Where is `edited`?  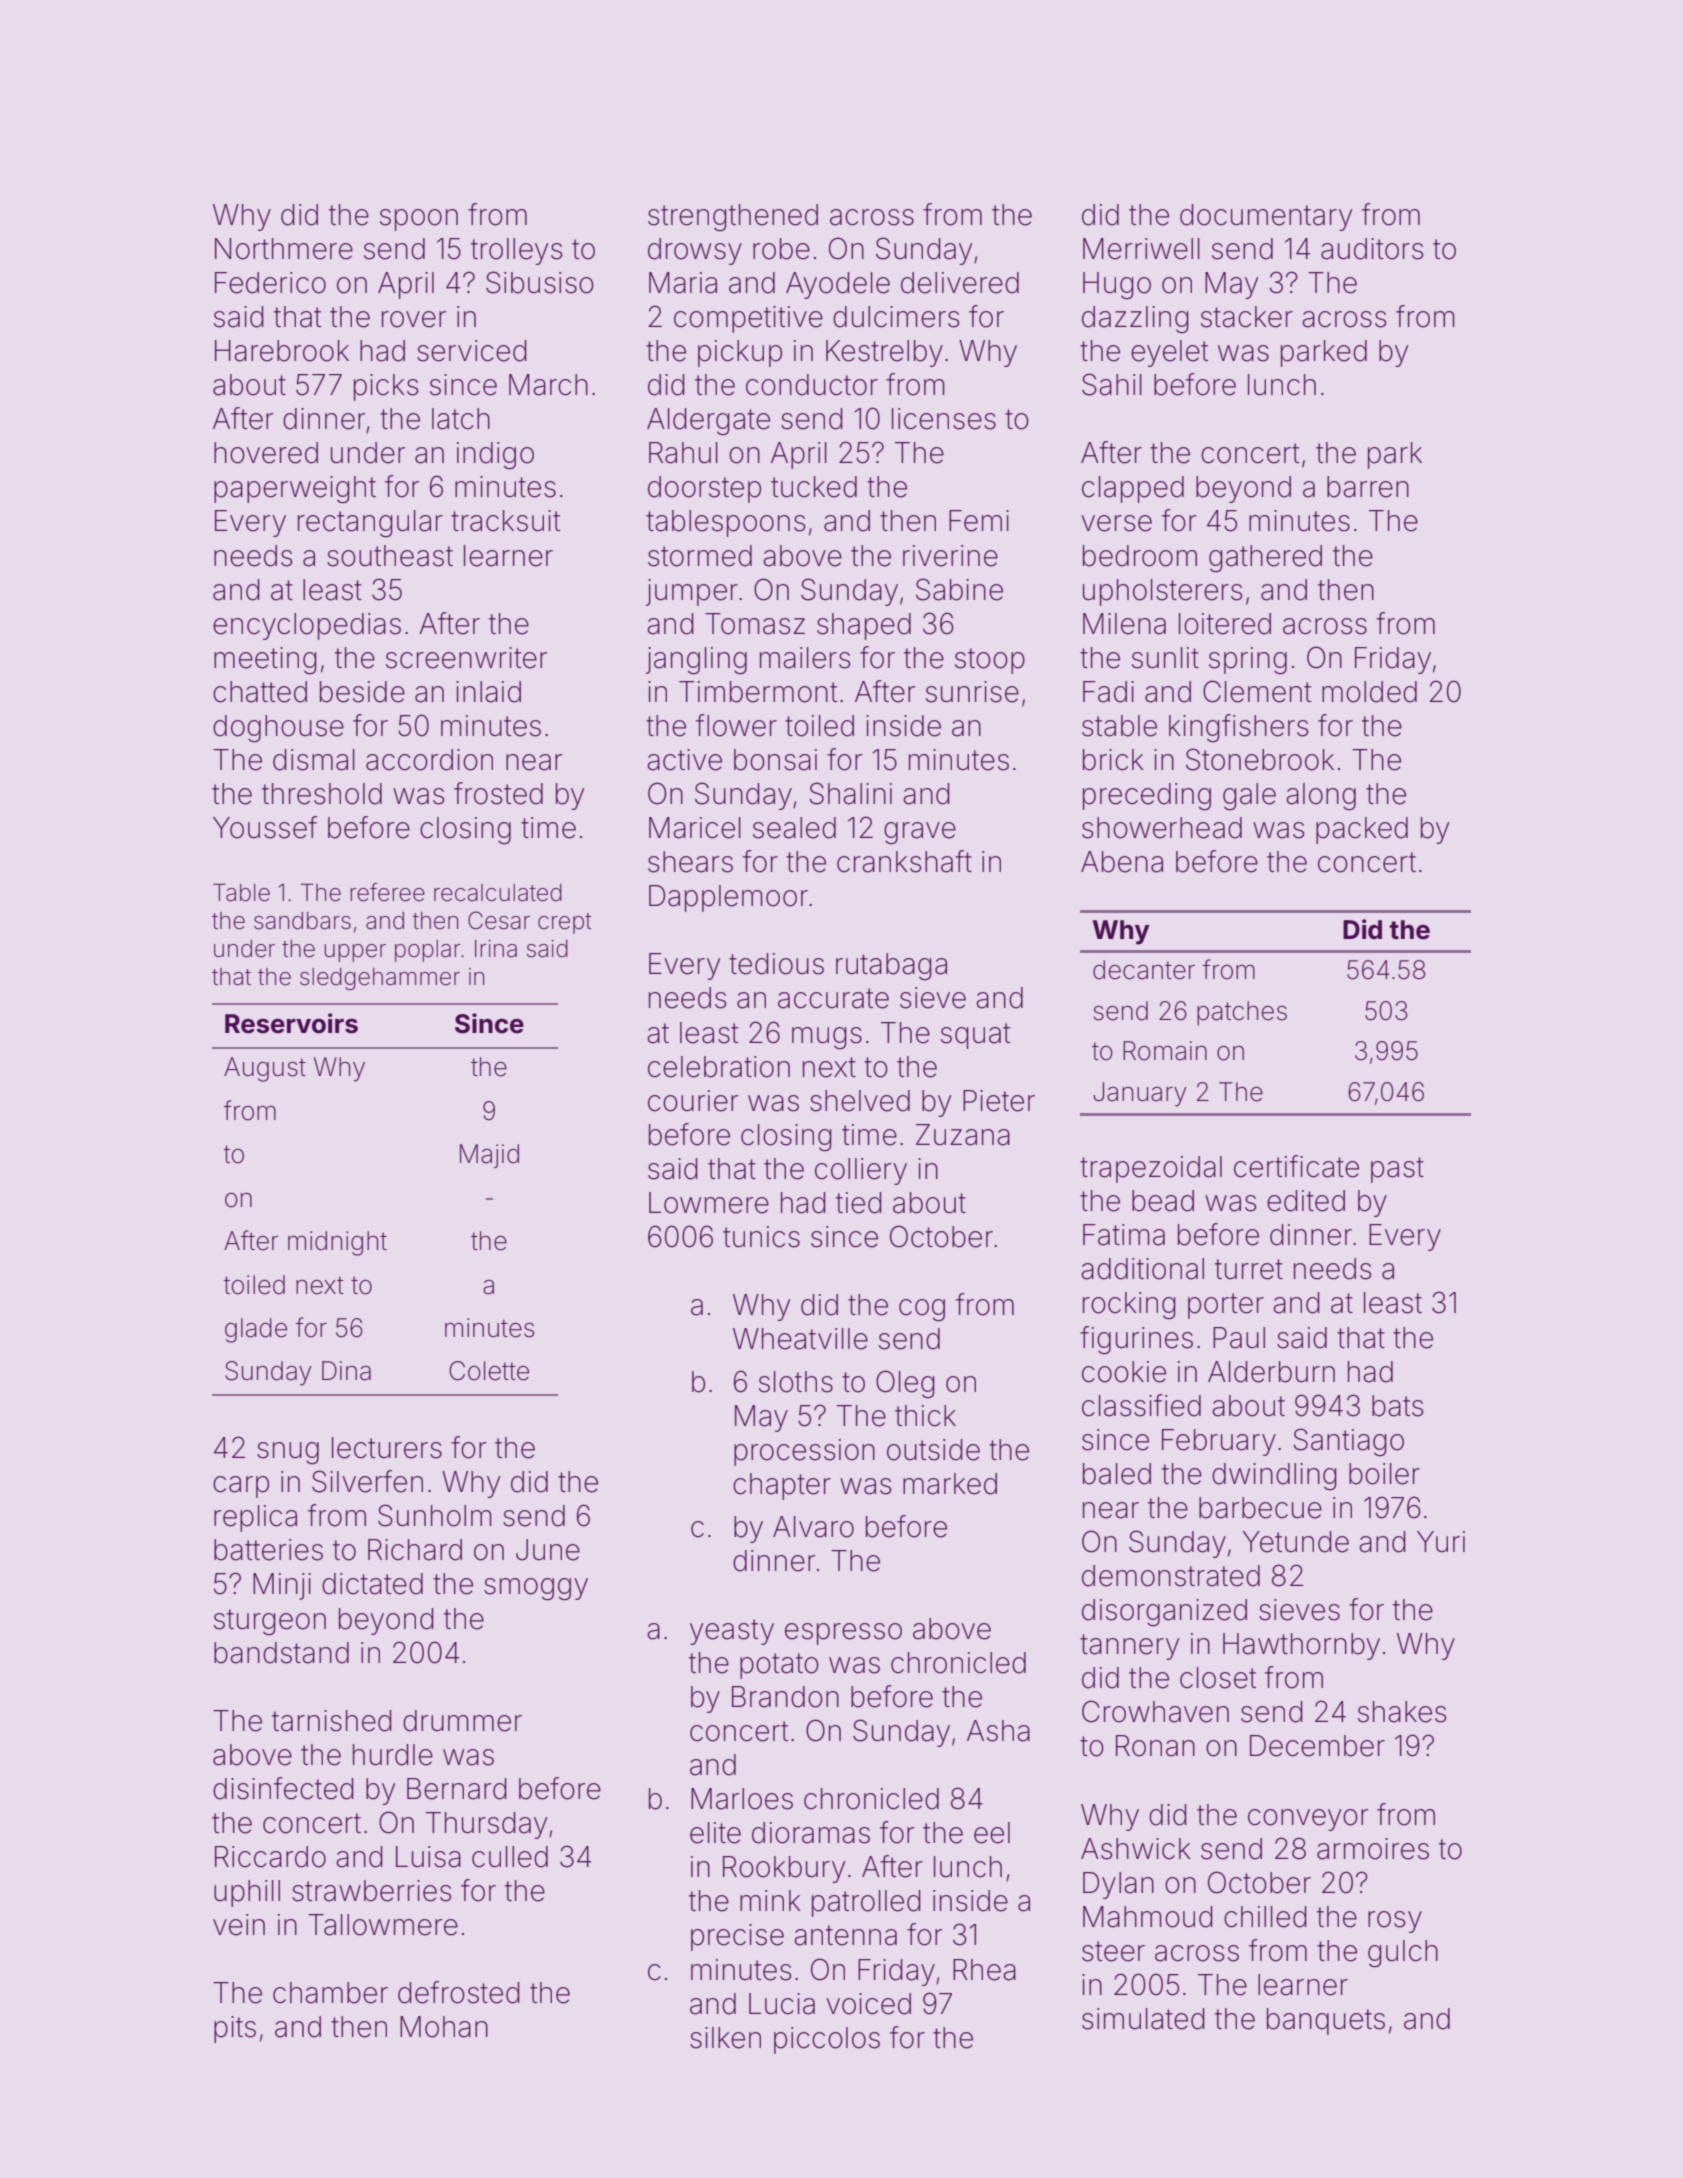
edited is located at coordinates (1306, 1201).
